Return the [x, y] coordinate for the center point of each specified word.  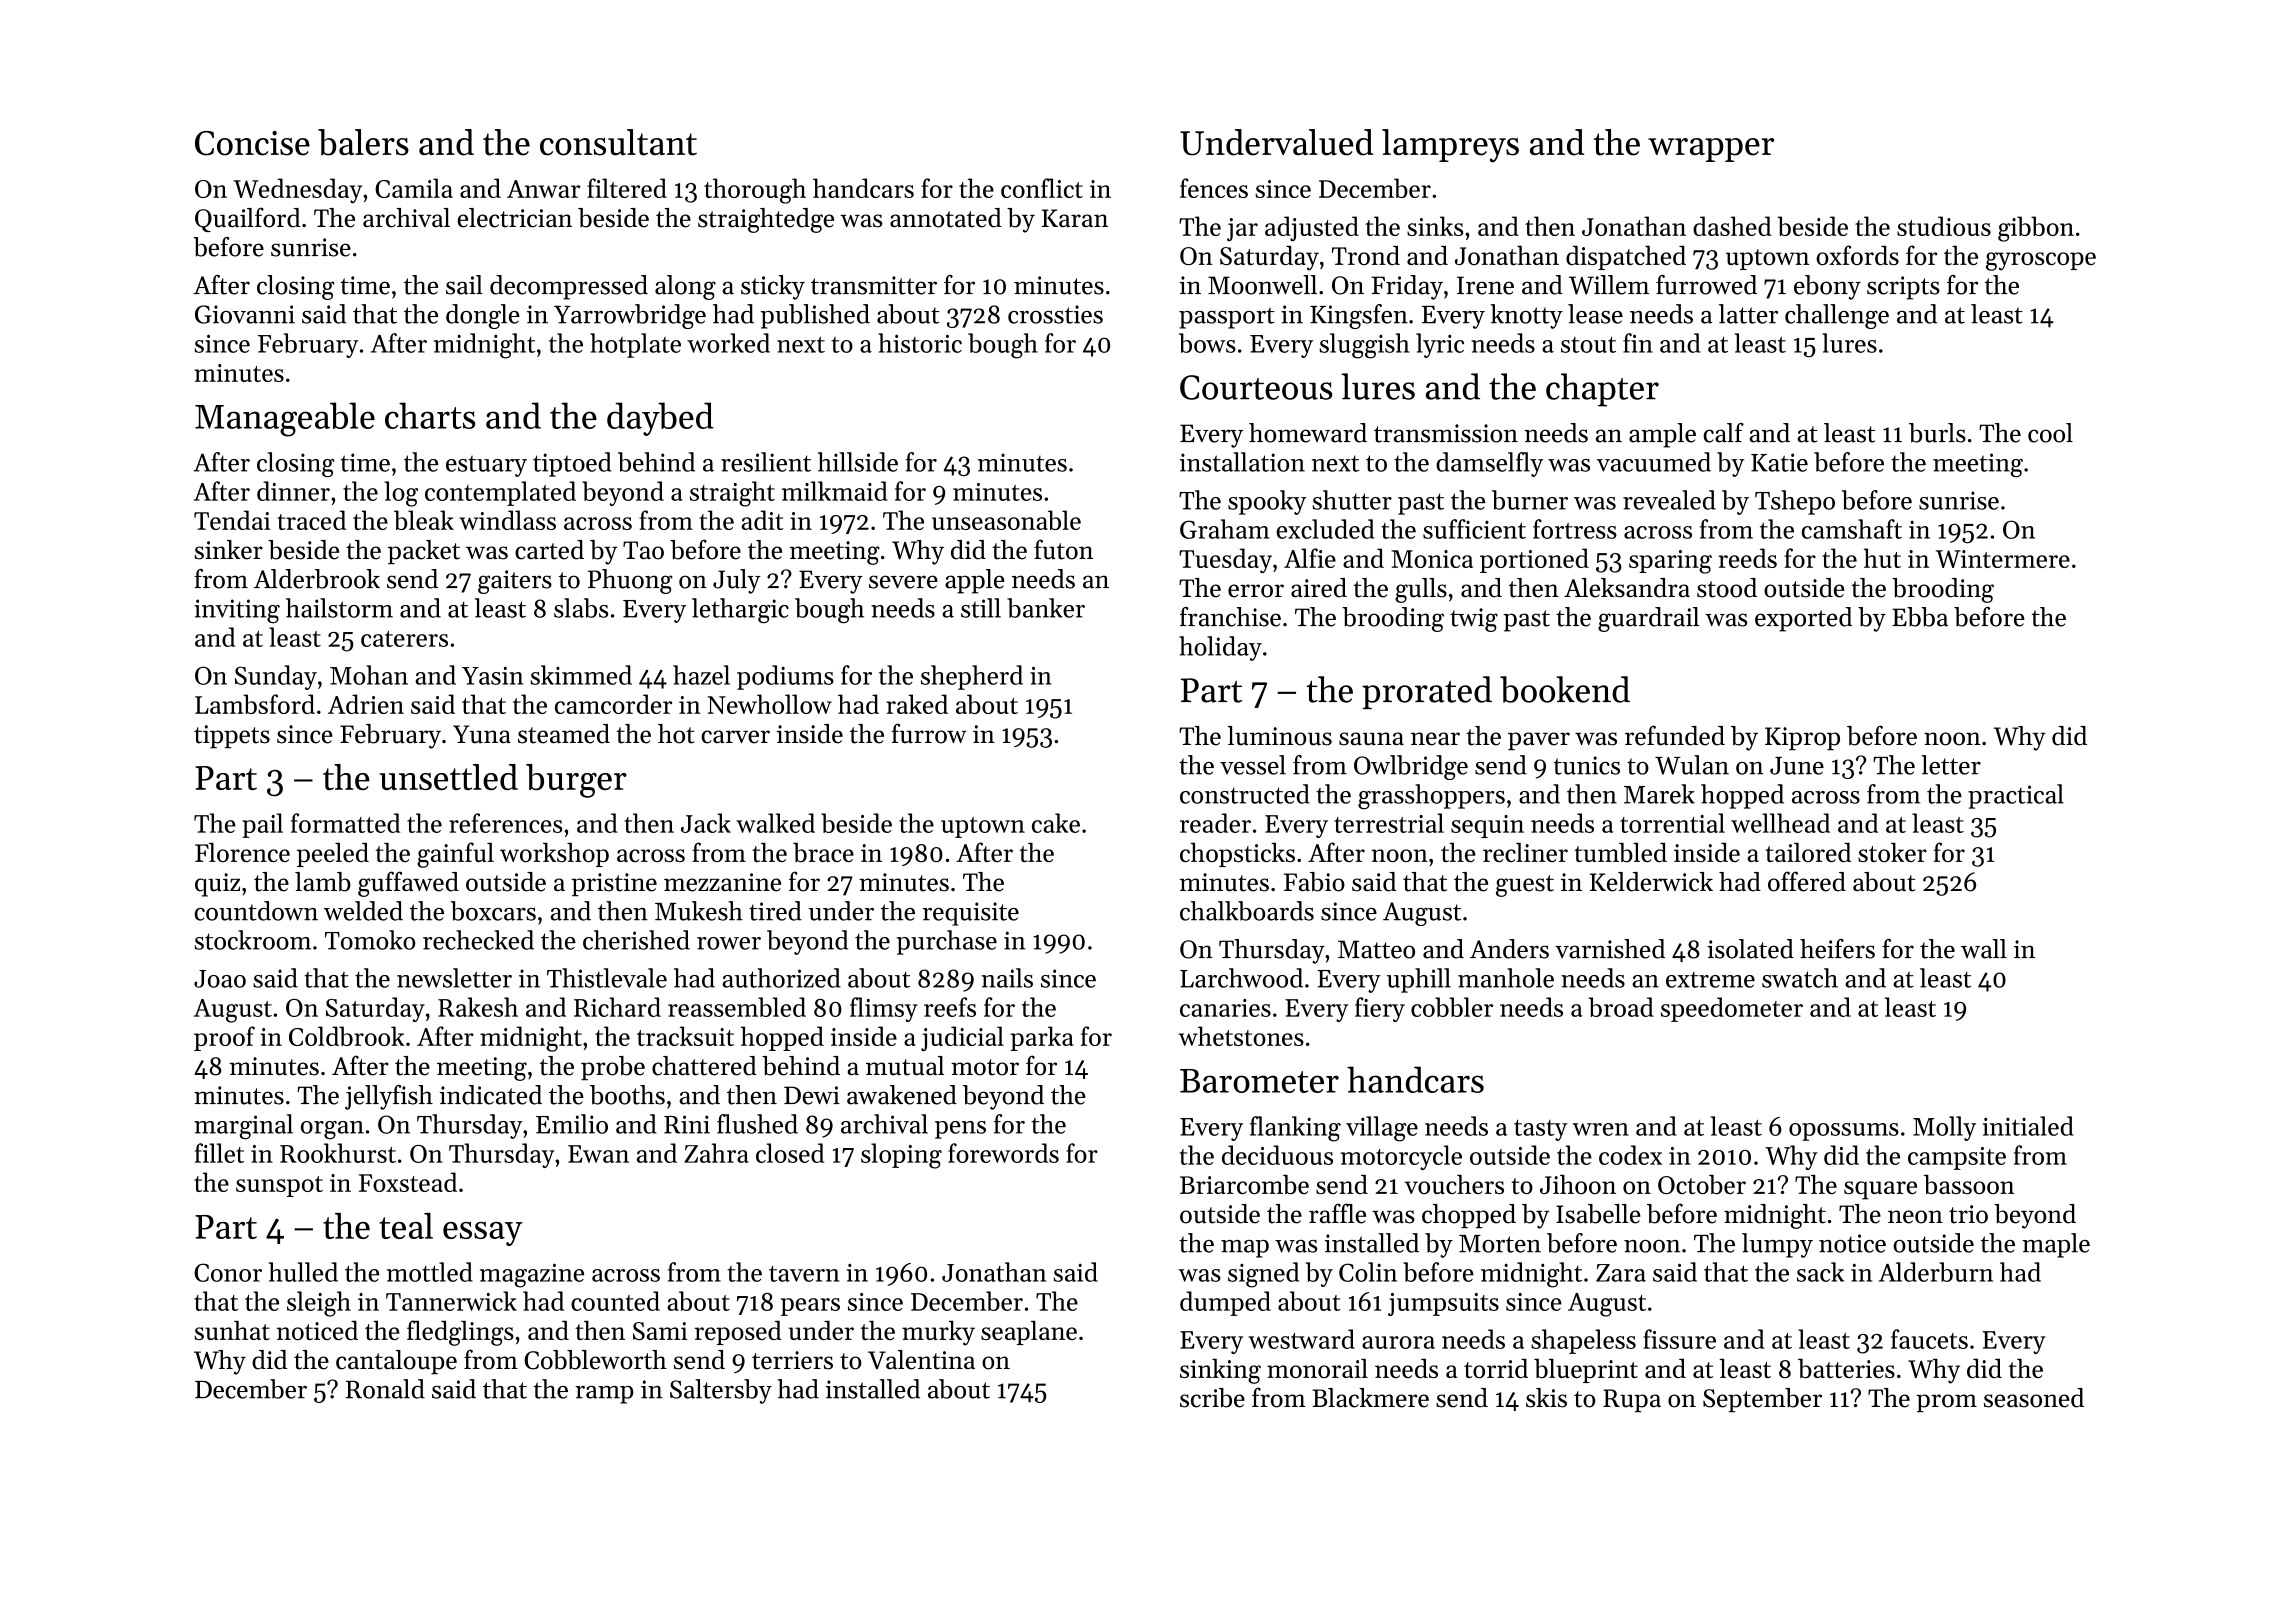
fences [1214, 188]
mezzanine [722, 882]
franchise [1230, 617]
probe [613, 1068]
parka [1041, 1038]
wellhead [1780, 823]
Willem [1609, 285]
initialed [2028, 1126]
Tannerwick [451, 1301]
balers [363, 142]
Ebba [1920, 617]
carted [549, 550]
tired [775, 911]
